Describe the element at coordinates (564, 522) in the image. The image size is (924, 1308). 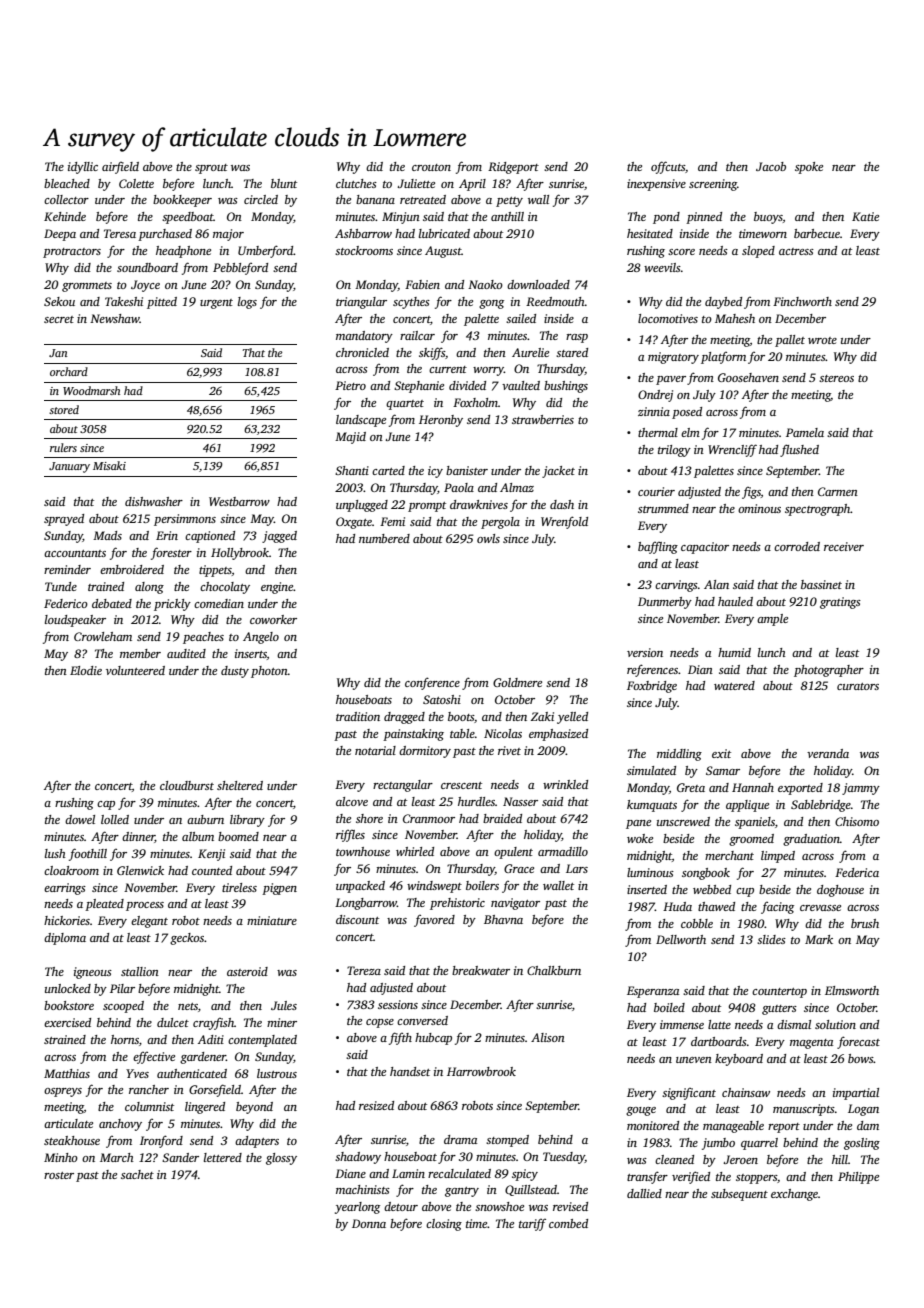
I see `Wrenfold` at that location.
